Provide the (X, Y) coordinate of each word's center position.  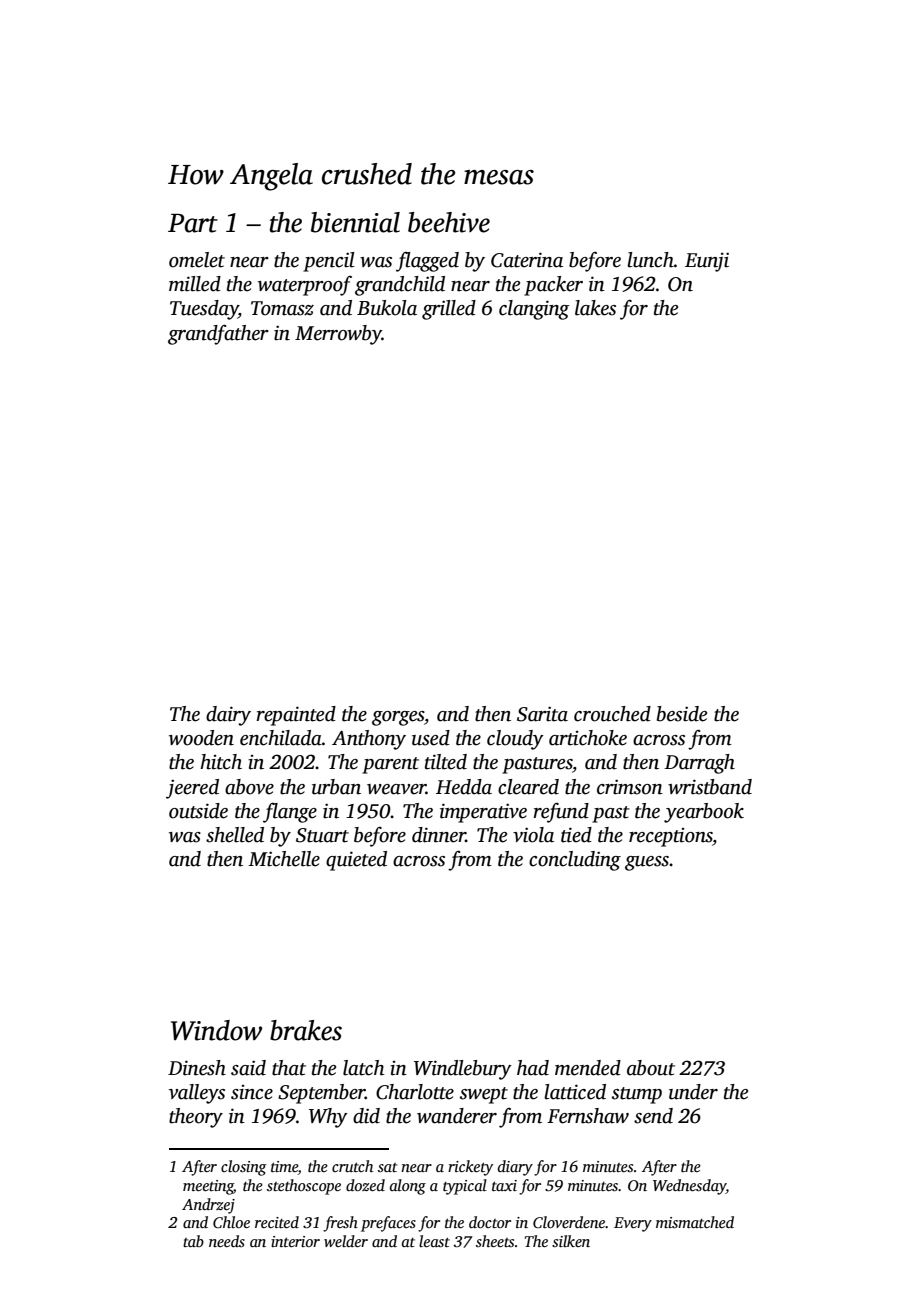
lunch (650, 260)
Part (193, 223)
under (693, 1092)
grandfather (218, 334)
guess (647, 863)
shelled (235, 835)
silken (571, 1241)
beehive (449, 222)
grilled (449, 310)
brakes (306, 1030)
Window (216, 1030)
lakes (595, 308)
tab (193, 1241)
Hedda (464, 787)
